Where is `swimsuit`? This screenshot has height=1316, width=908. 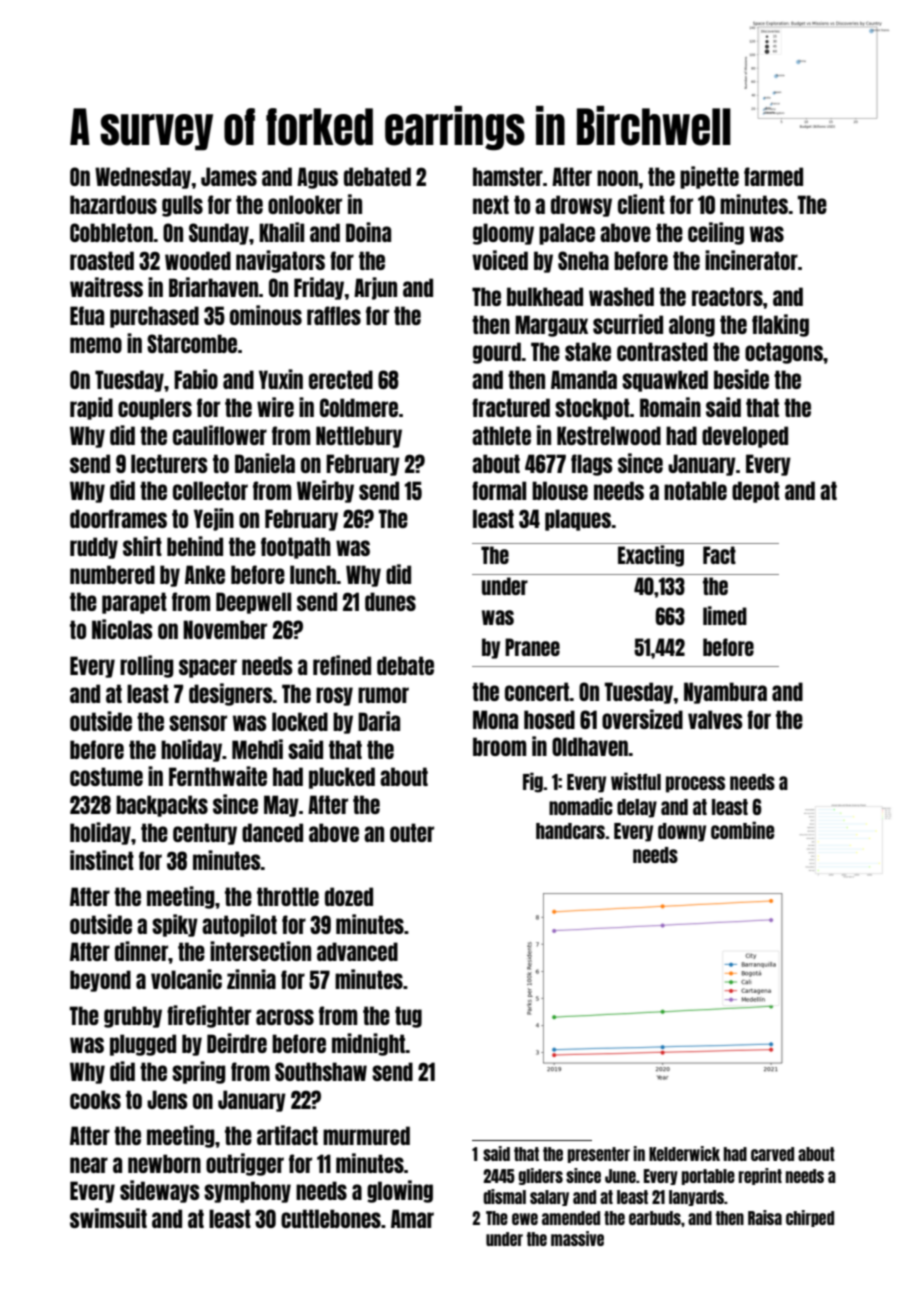 swimsuit is located at coordinates (108, 1218).
